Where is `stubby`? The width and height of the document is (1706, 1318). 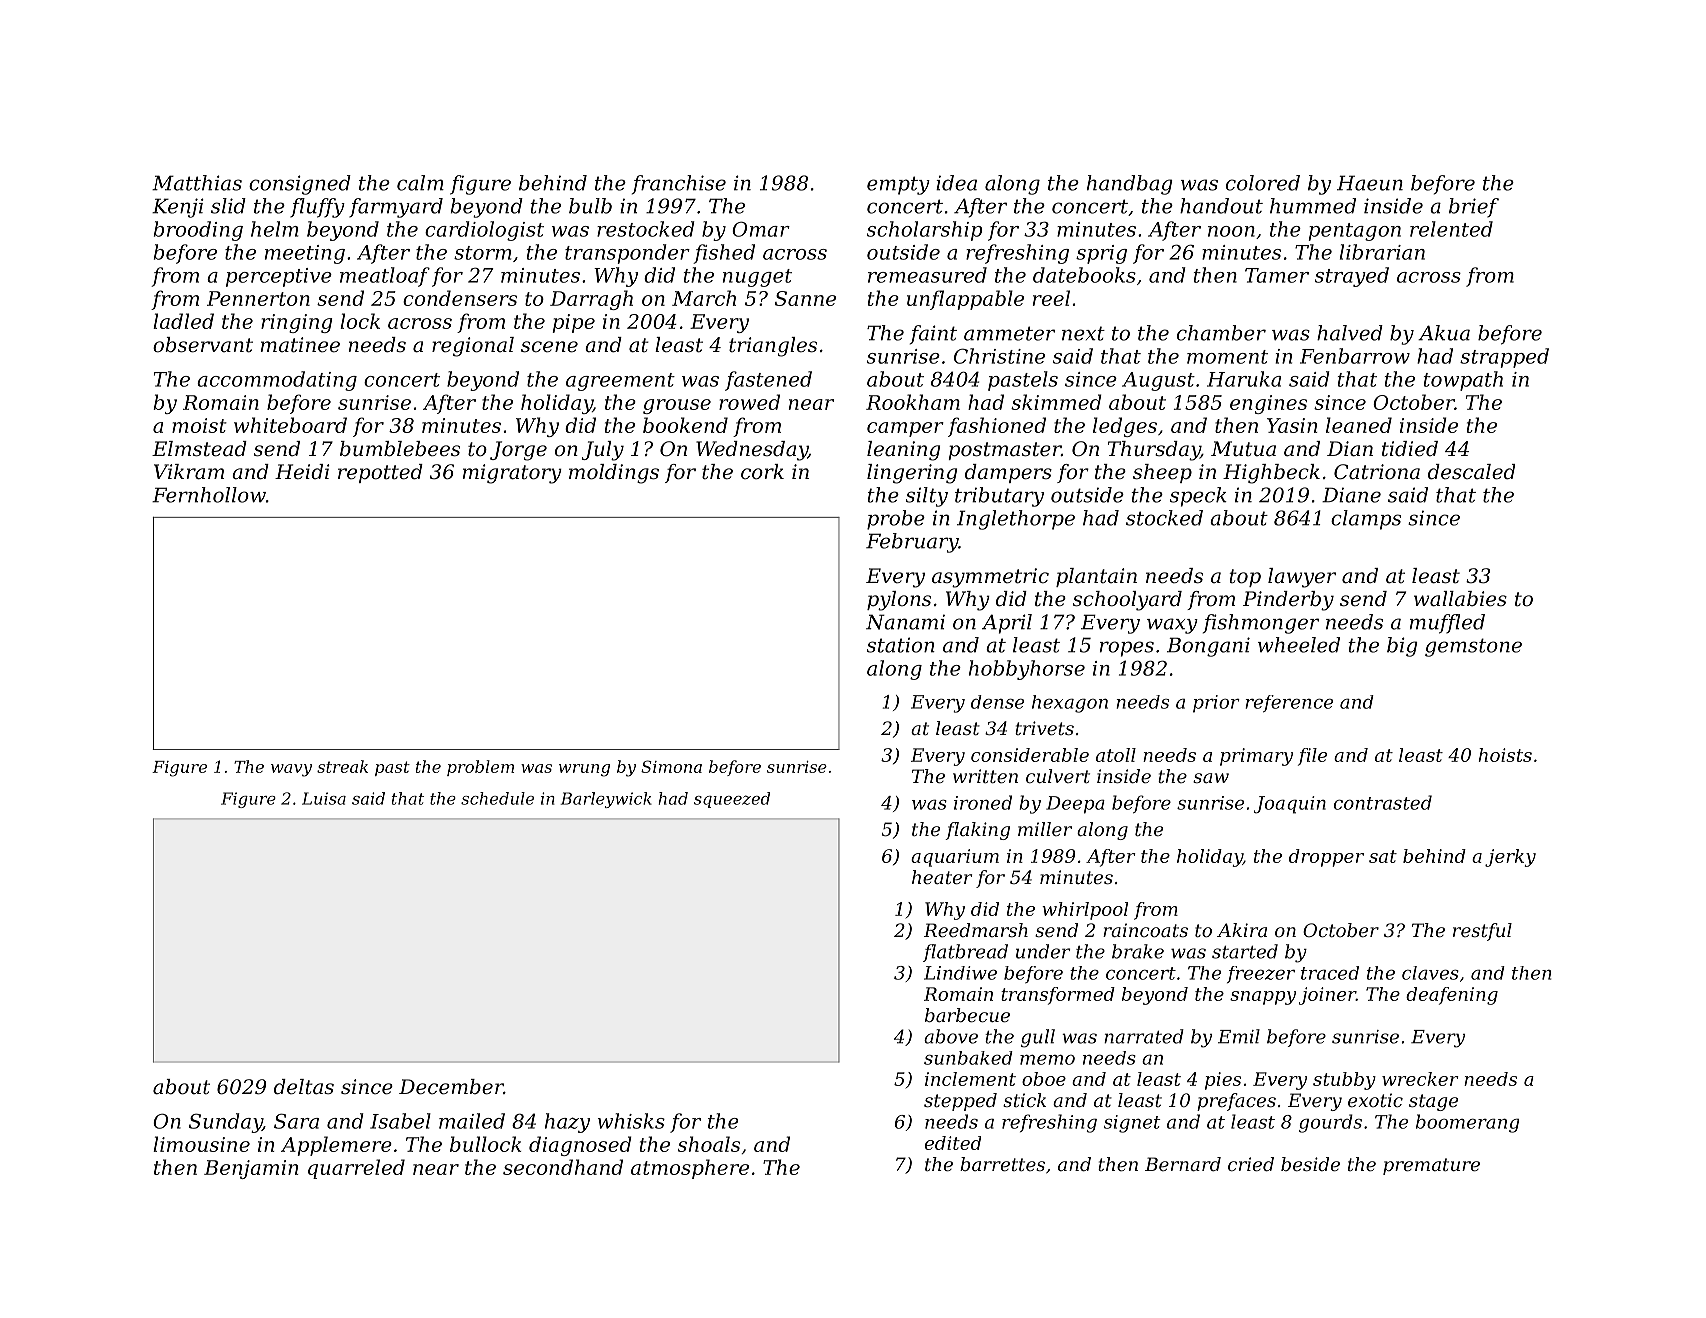 stubby is located at coordinates (1344, 1081).
